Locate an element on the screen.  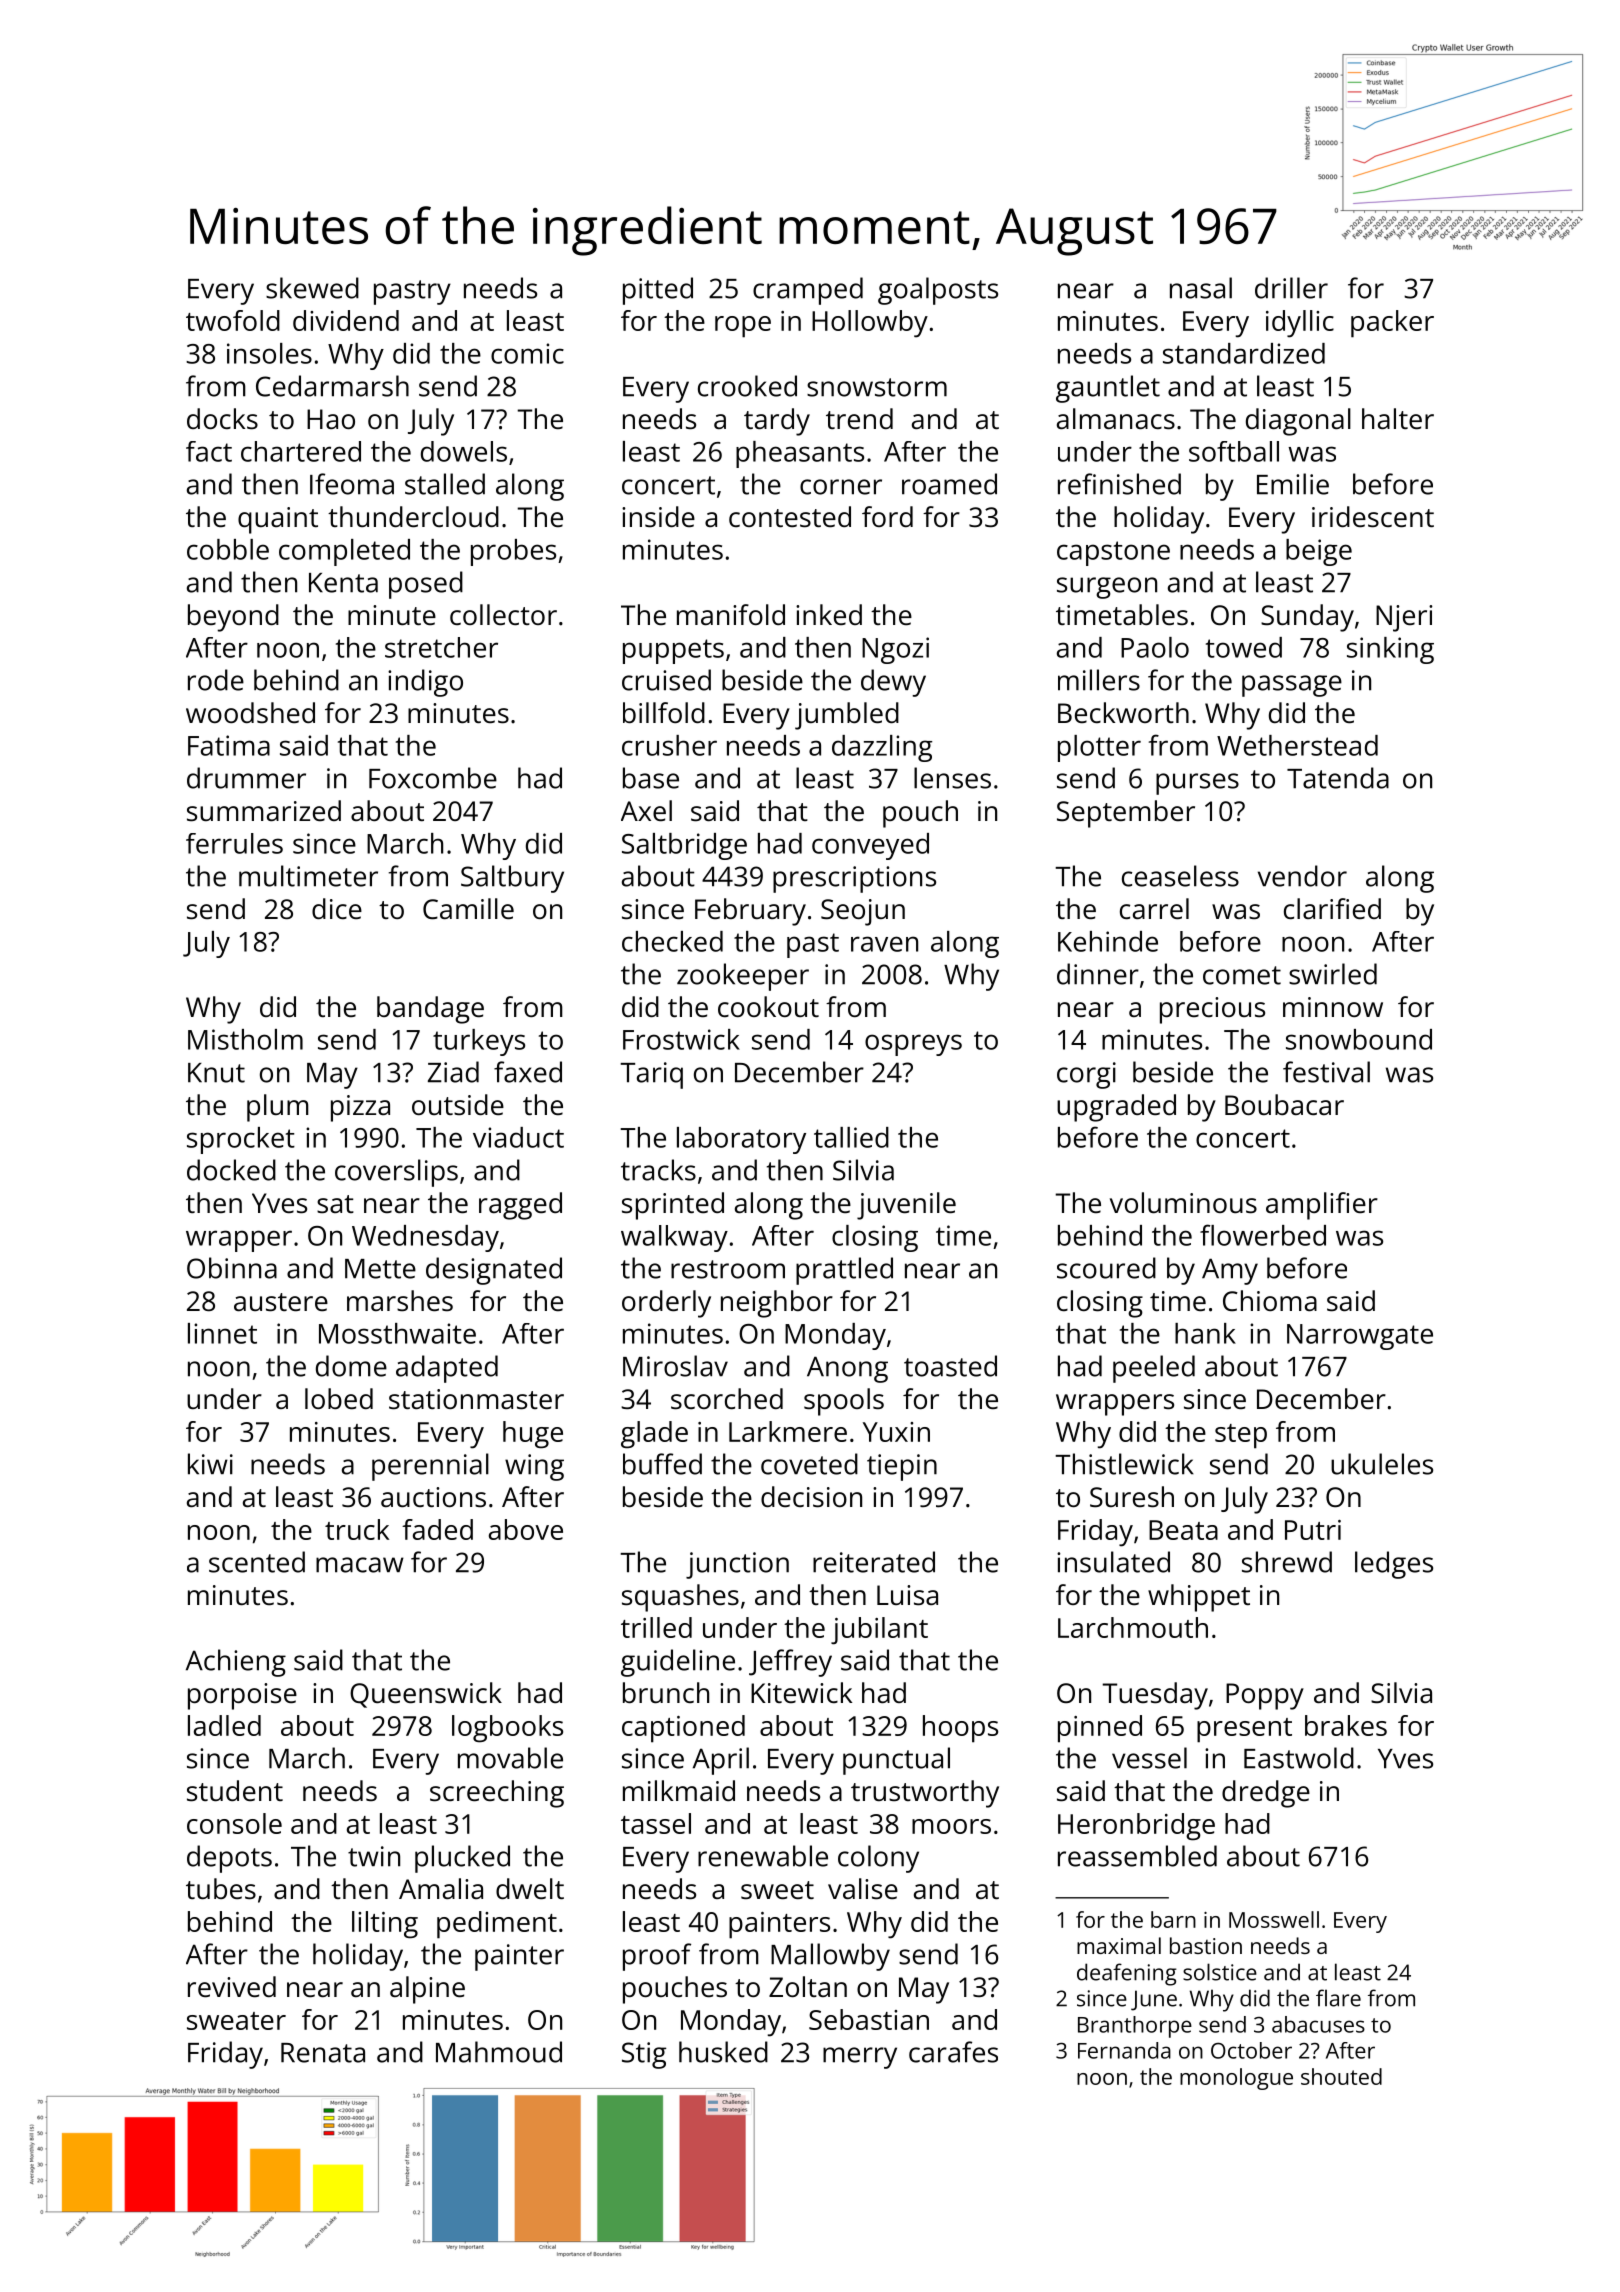
moors is located at coordinates (951, 1826).
